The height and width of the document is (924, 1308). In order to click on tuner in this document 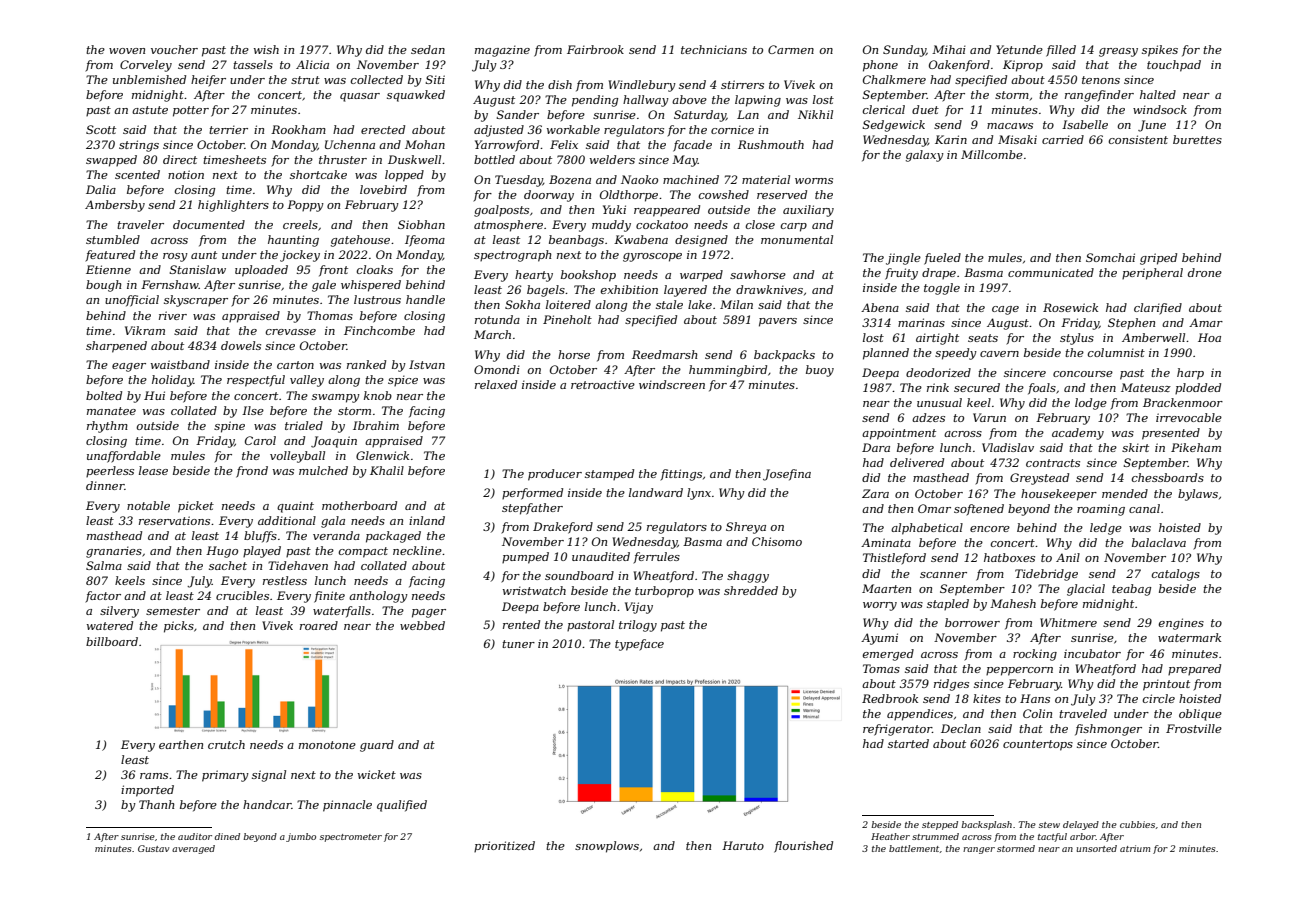, I will do `click(518, 644)`.
